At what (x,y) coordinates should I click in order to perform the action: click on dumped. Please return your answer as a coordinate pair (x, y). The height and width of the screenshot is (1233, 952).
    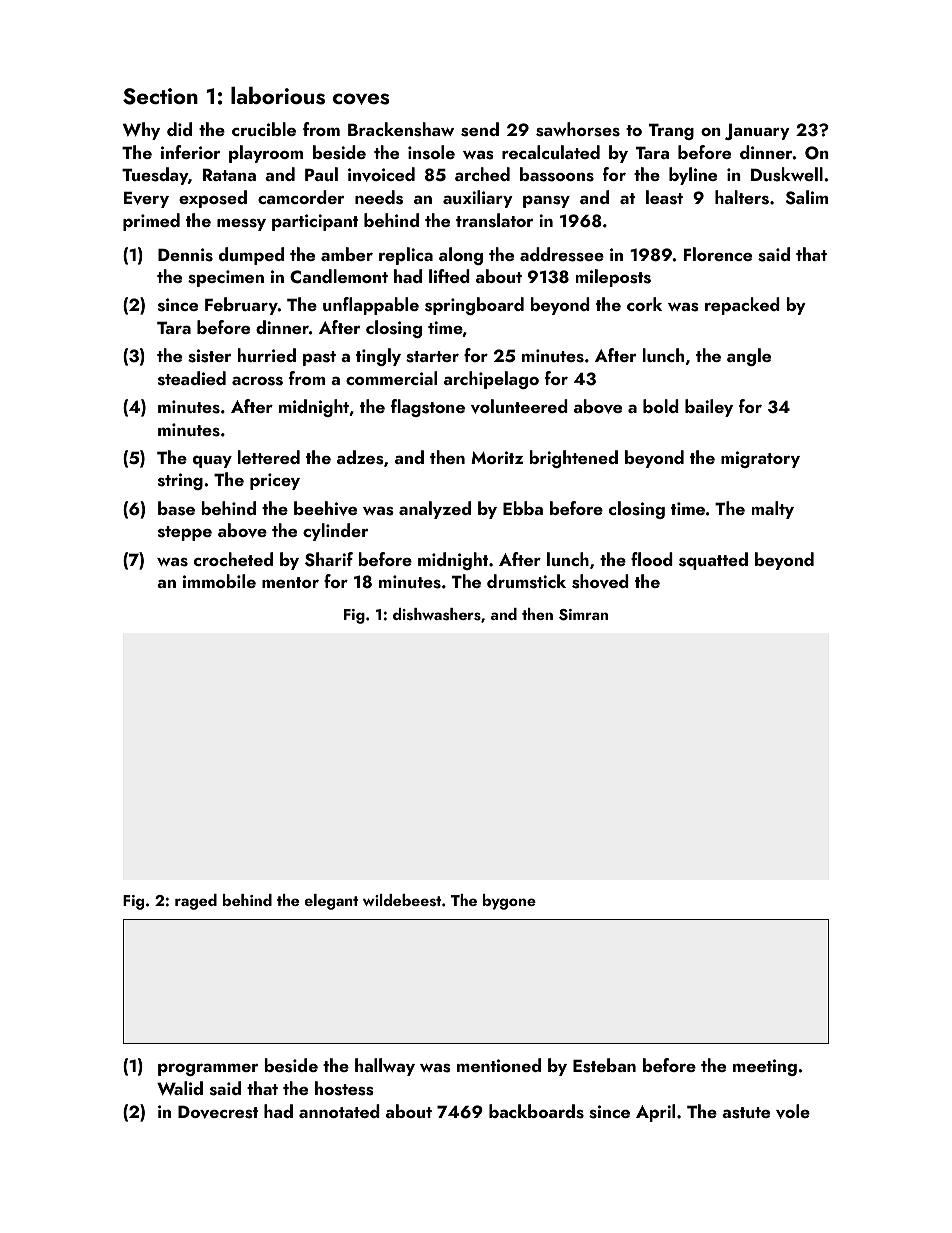
    Looking at the image, I should click on (251, 256).
